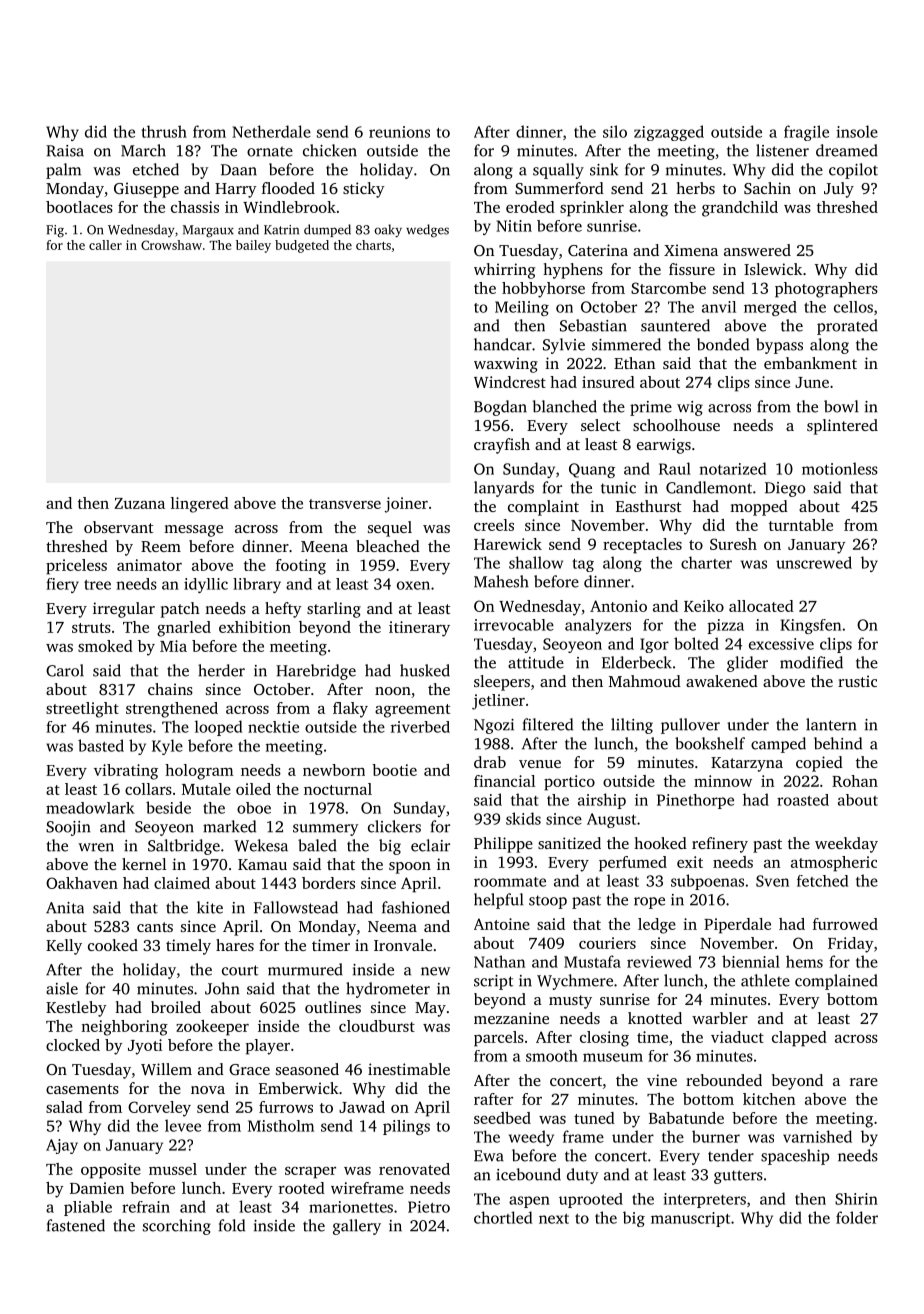 This screenshot has width=924, height=1314. What do you see at coordinates (429, 1207) in the screenshot?
I see `Pietro` at bounding box center [429, 1207].
